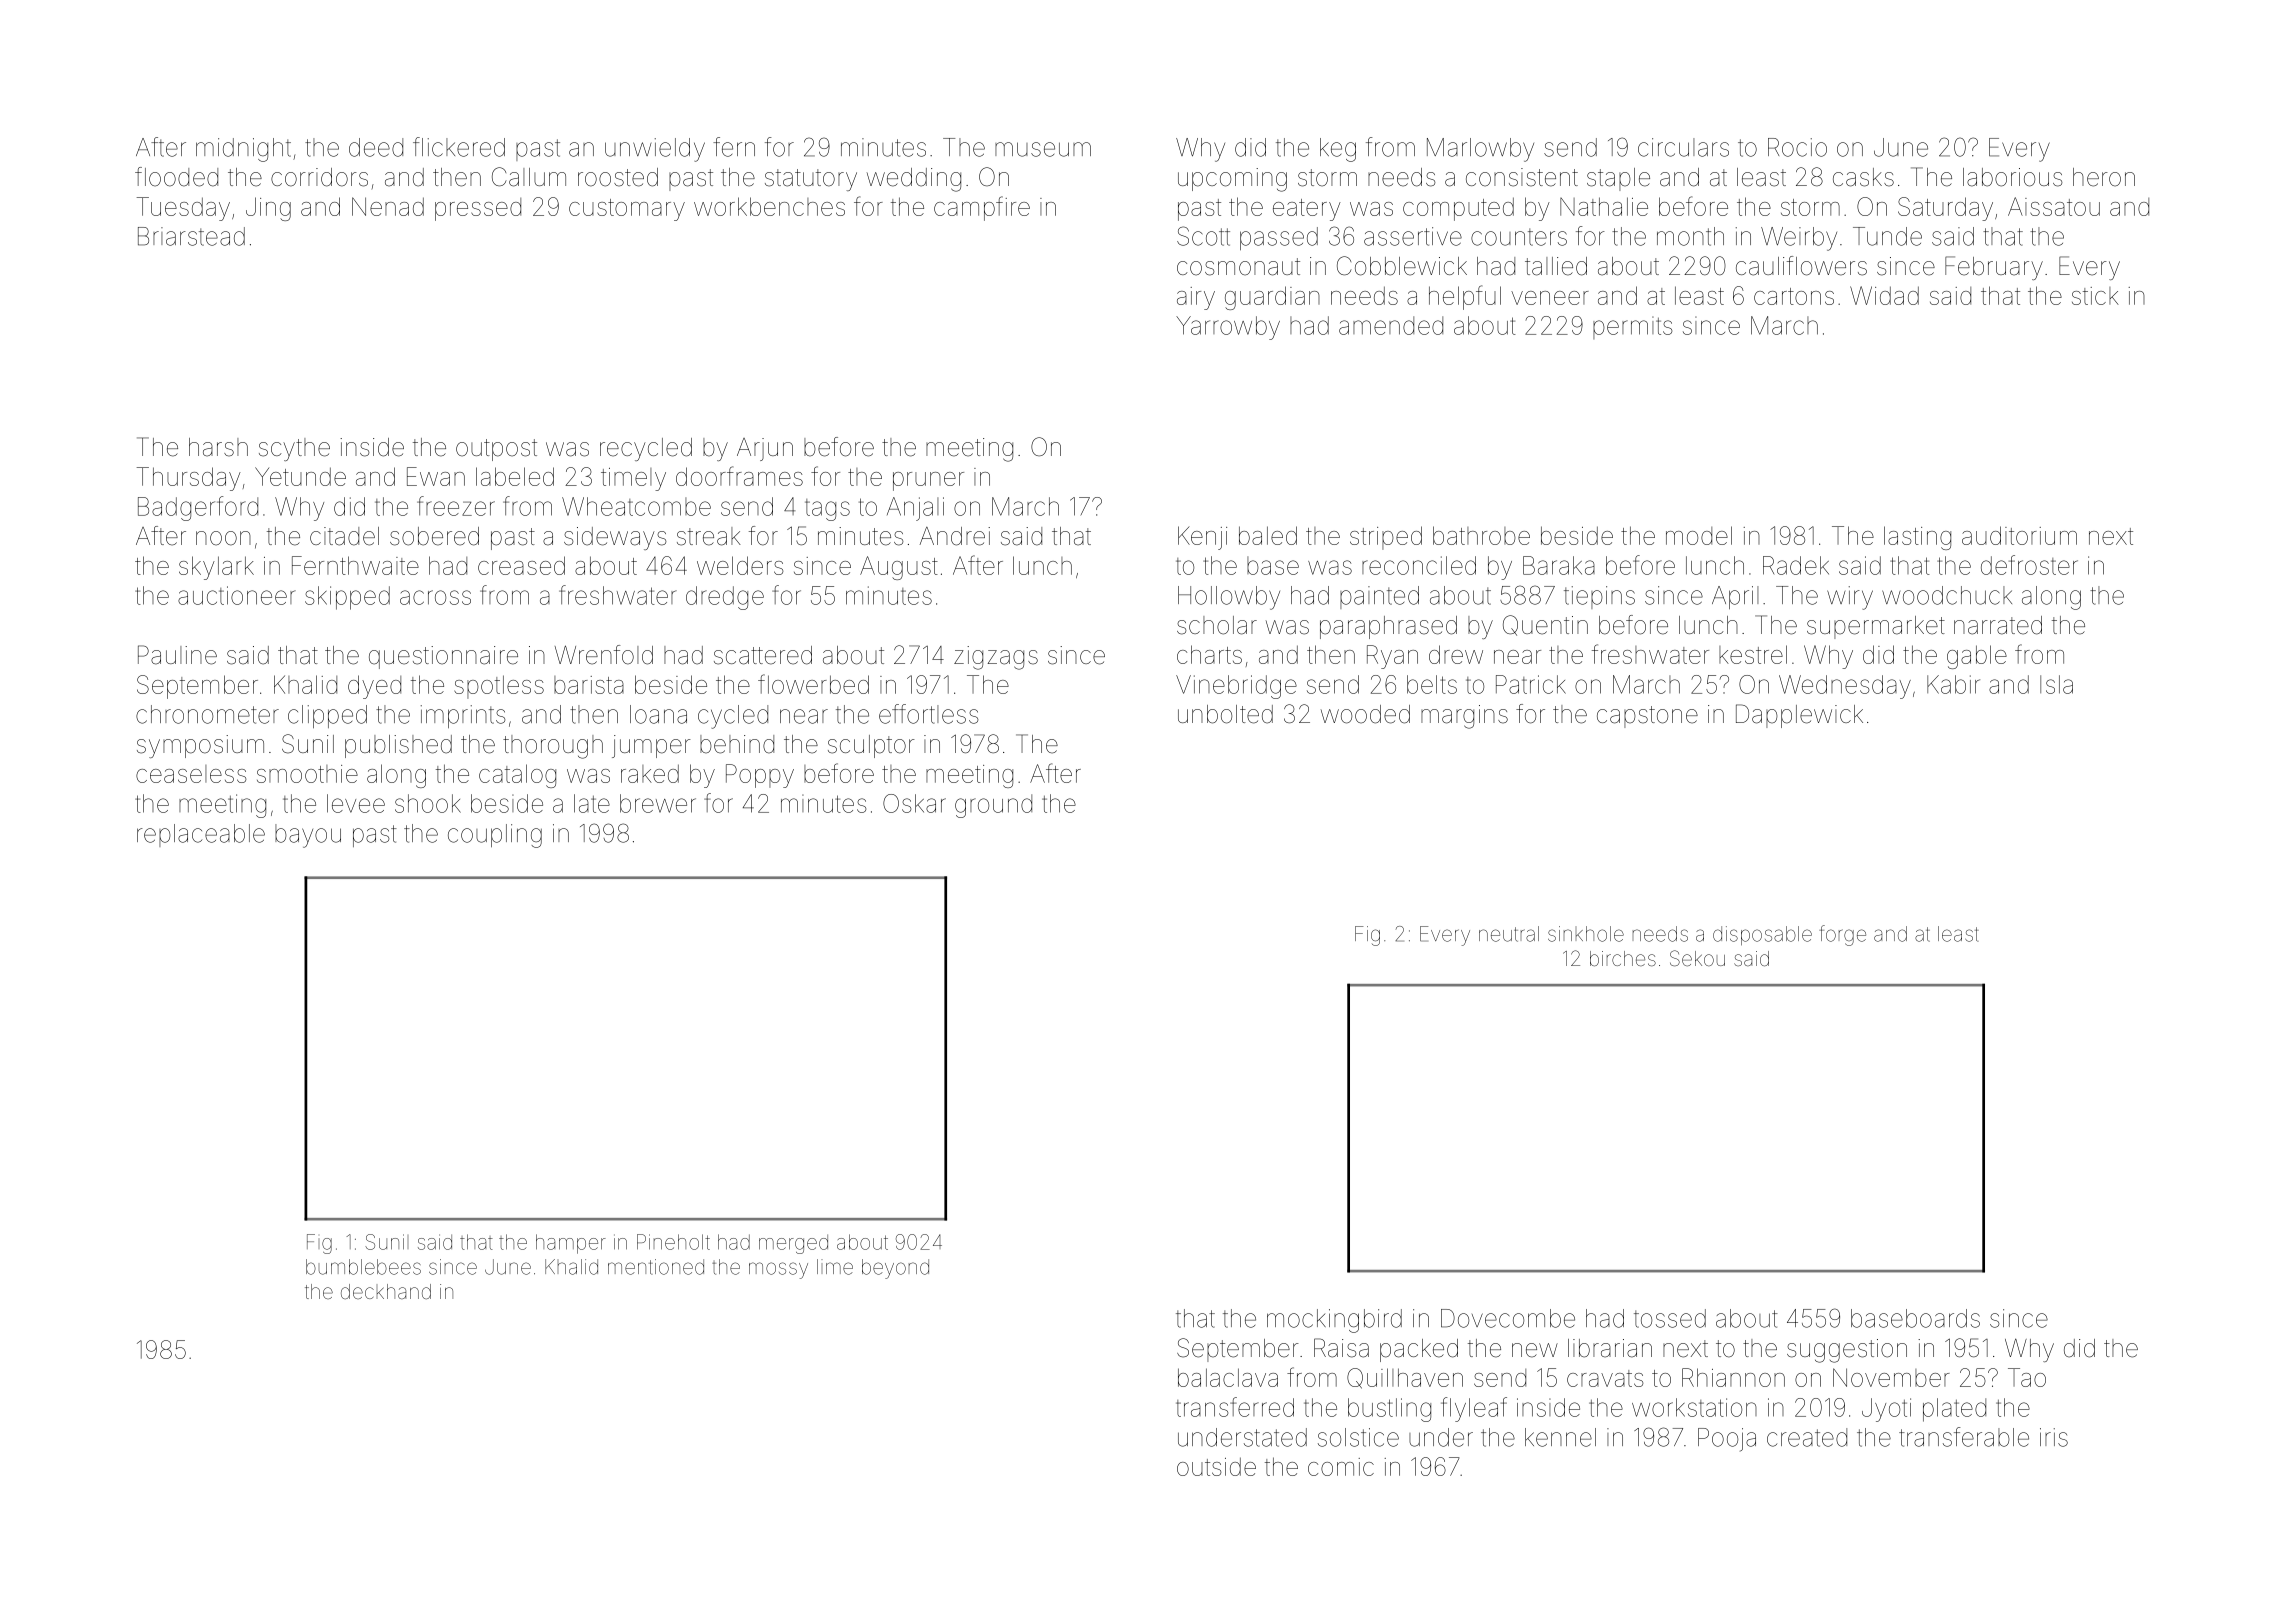  Describe the element at coordinates (363, 1267) in the screenshot. I see `bumblebees` at that location.
